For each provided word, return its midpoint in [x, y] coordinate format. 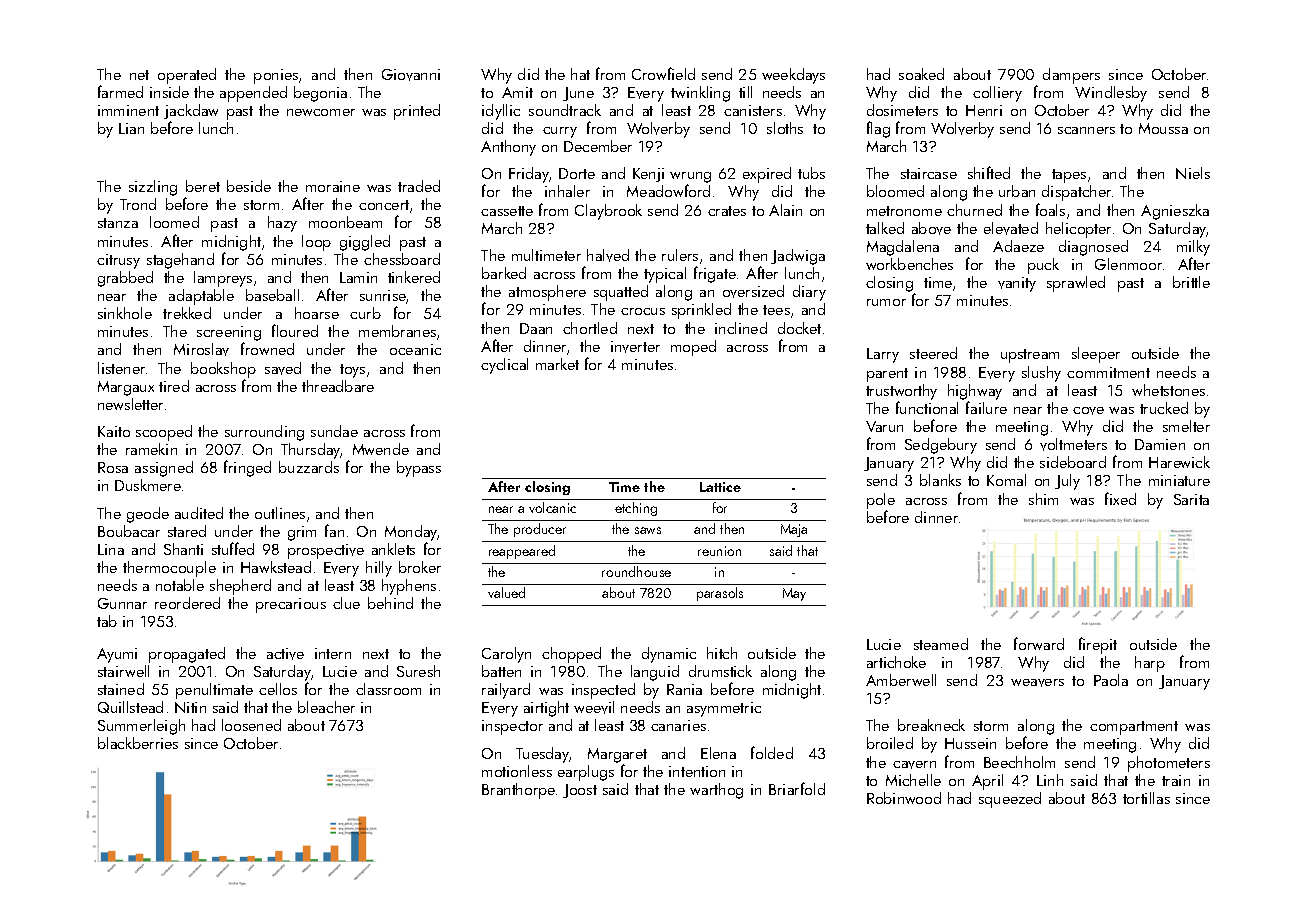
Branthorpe [518, 791]
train [1176, 780]
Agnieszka [1175, 212]
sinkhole [125, 313]
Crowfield [663, 73]
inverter [635, 347]
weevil [594, 707]
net [139, 75]
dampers [1071, 76]
